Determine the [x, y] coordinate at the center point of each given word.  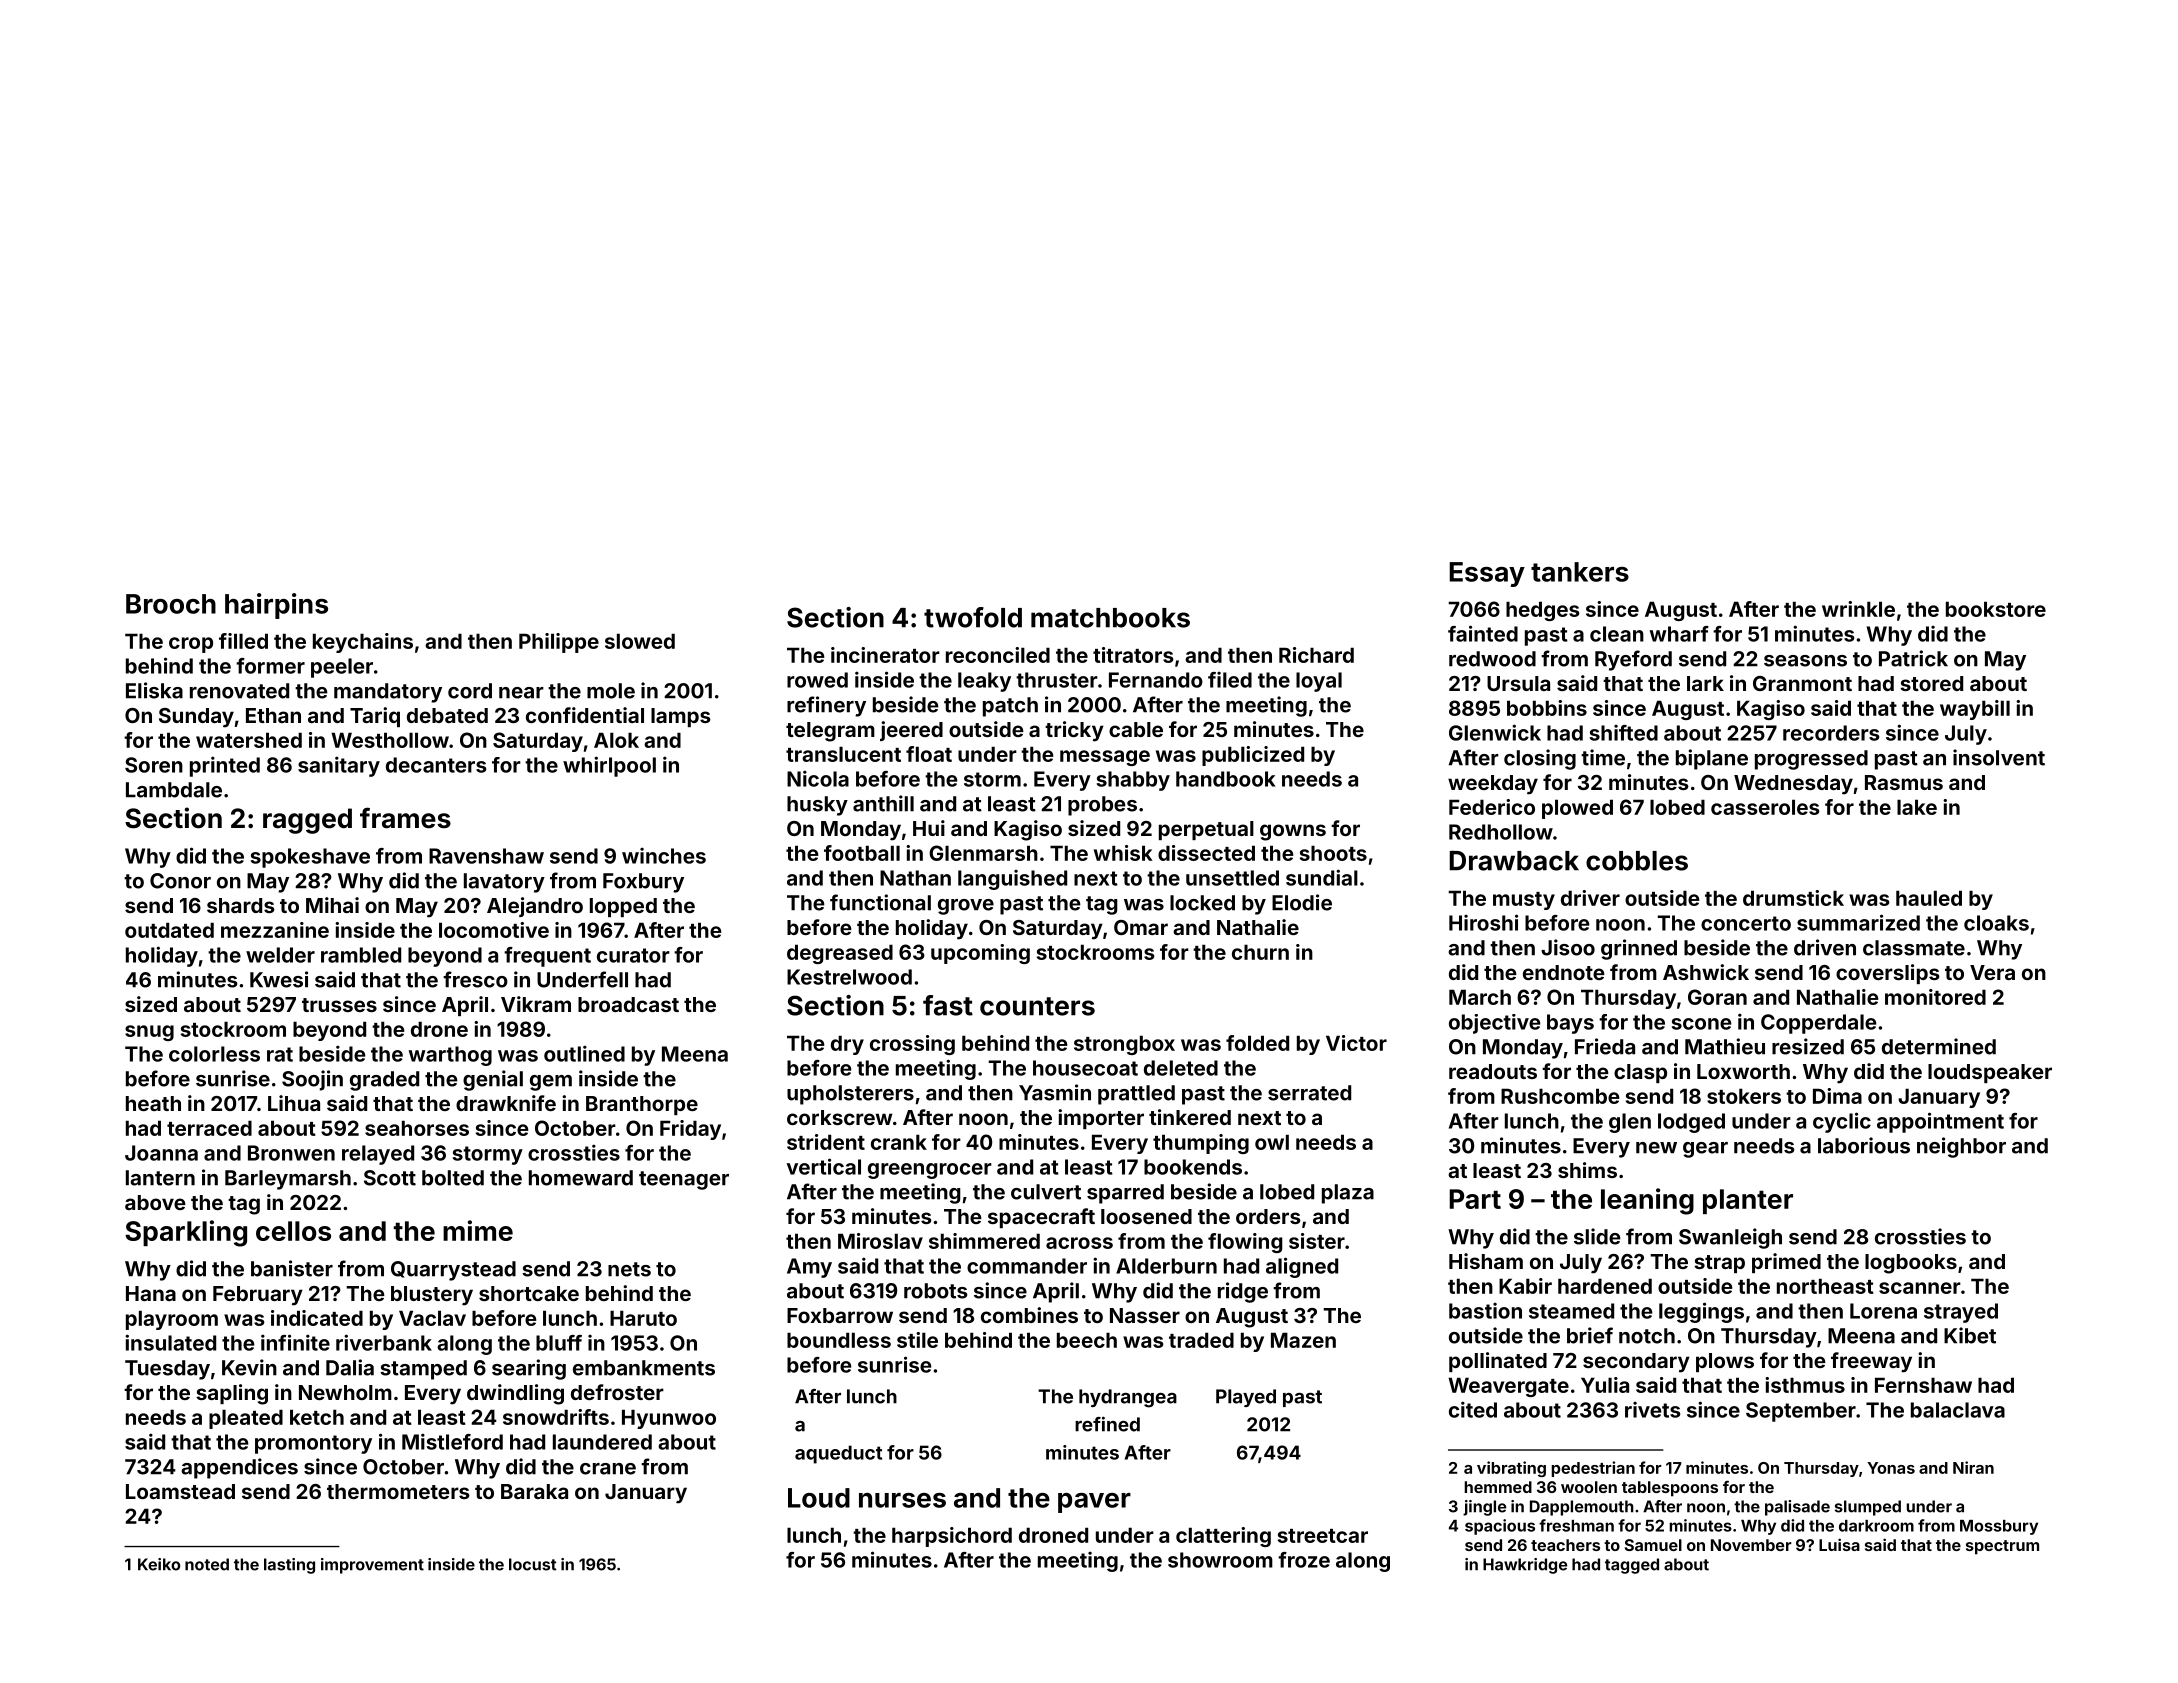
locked [1202, 903]
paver [1094, 1503]
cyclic [1842, 1122]
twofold [973, 617]
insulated [170, 1342]
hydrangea [1128, 1398]
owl [1272, 1142]
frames [405, 818]
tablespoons [1670, 1489]
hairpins [276, 606]
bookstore [1996, 609]
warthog [450, 1056]
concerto [1746, 923]
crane [608, 1469]
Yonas [1891, 1468]
